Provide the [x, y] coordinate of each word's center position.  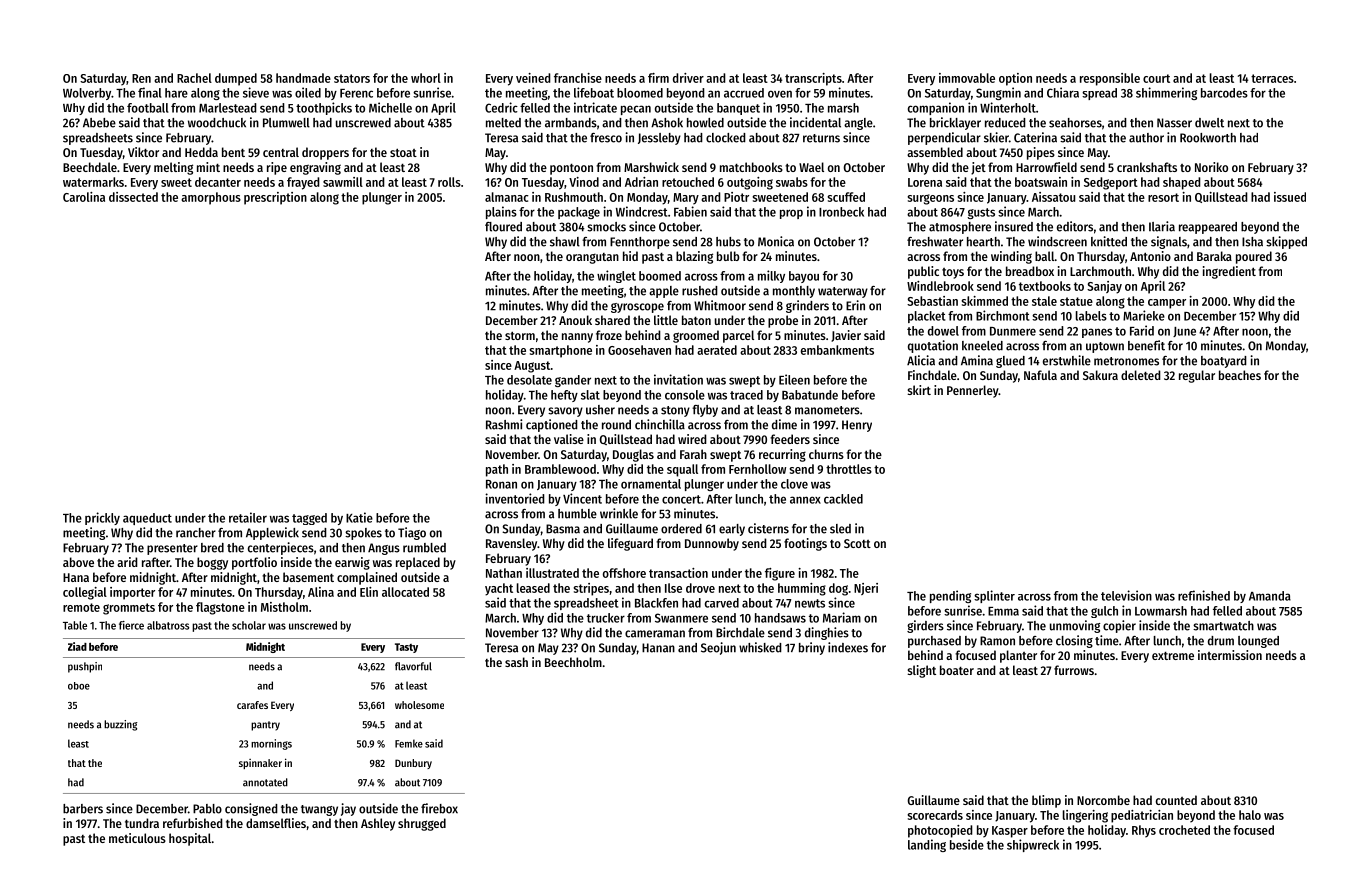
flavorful [413, 666]
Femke [409, 743]
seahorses [1075, 123]
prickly [102, 518]
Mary [686, 199]
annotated [265, 782]
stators [352, 78]
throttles [849, 469]
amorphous [211, 198]
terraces [1272, 78]
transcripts [813, 79]
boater [957, 670]
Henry [857, 426]
